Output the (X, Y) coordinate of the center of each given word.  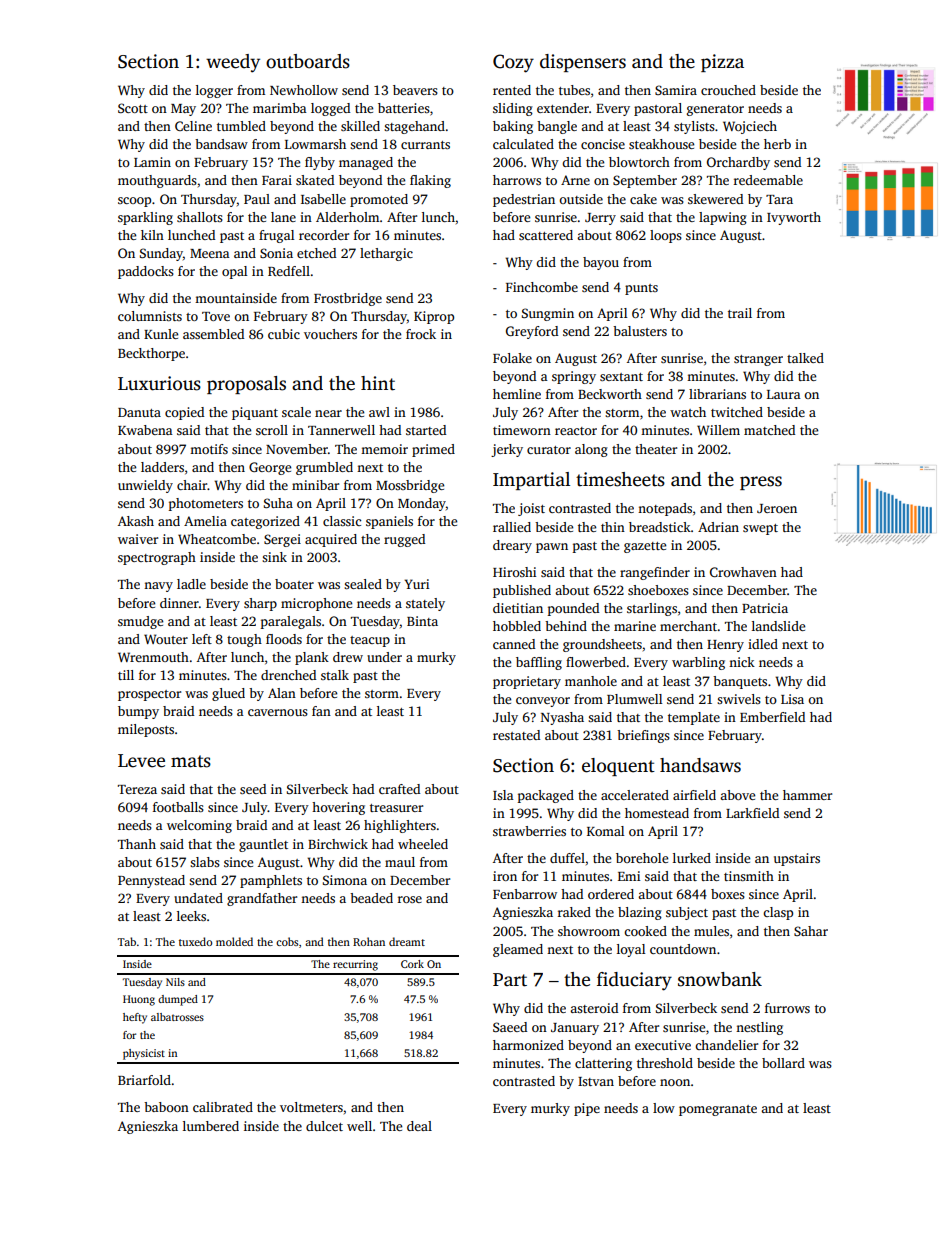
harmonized (528, 1045)
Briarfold (144, 1080)
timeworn (522, 430)
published (522, 591)
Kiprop (434, 317)
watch (688, 412)
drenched (288, 675)
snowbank (720, 979)
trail (740, 313)
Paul (257, 199)
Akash (136, 521)
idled (763, 644)
